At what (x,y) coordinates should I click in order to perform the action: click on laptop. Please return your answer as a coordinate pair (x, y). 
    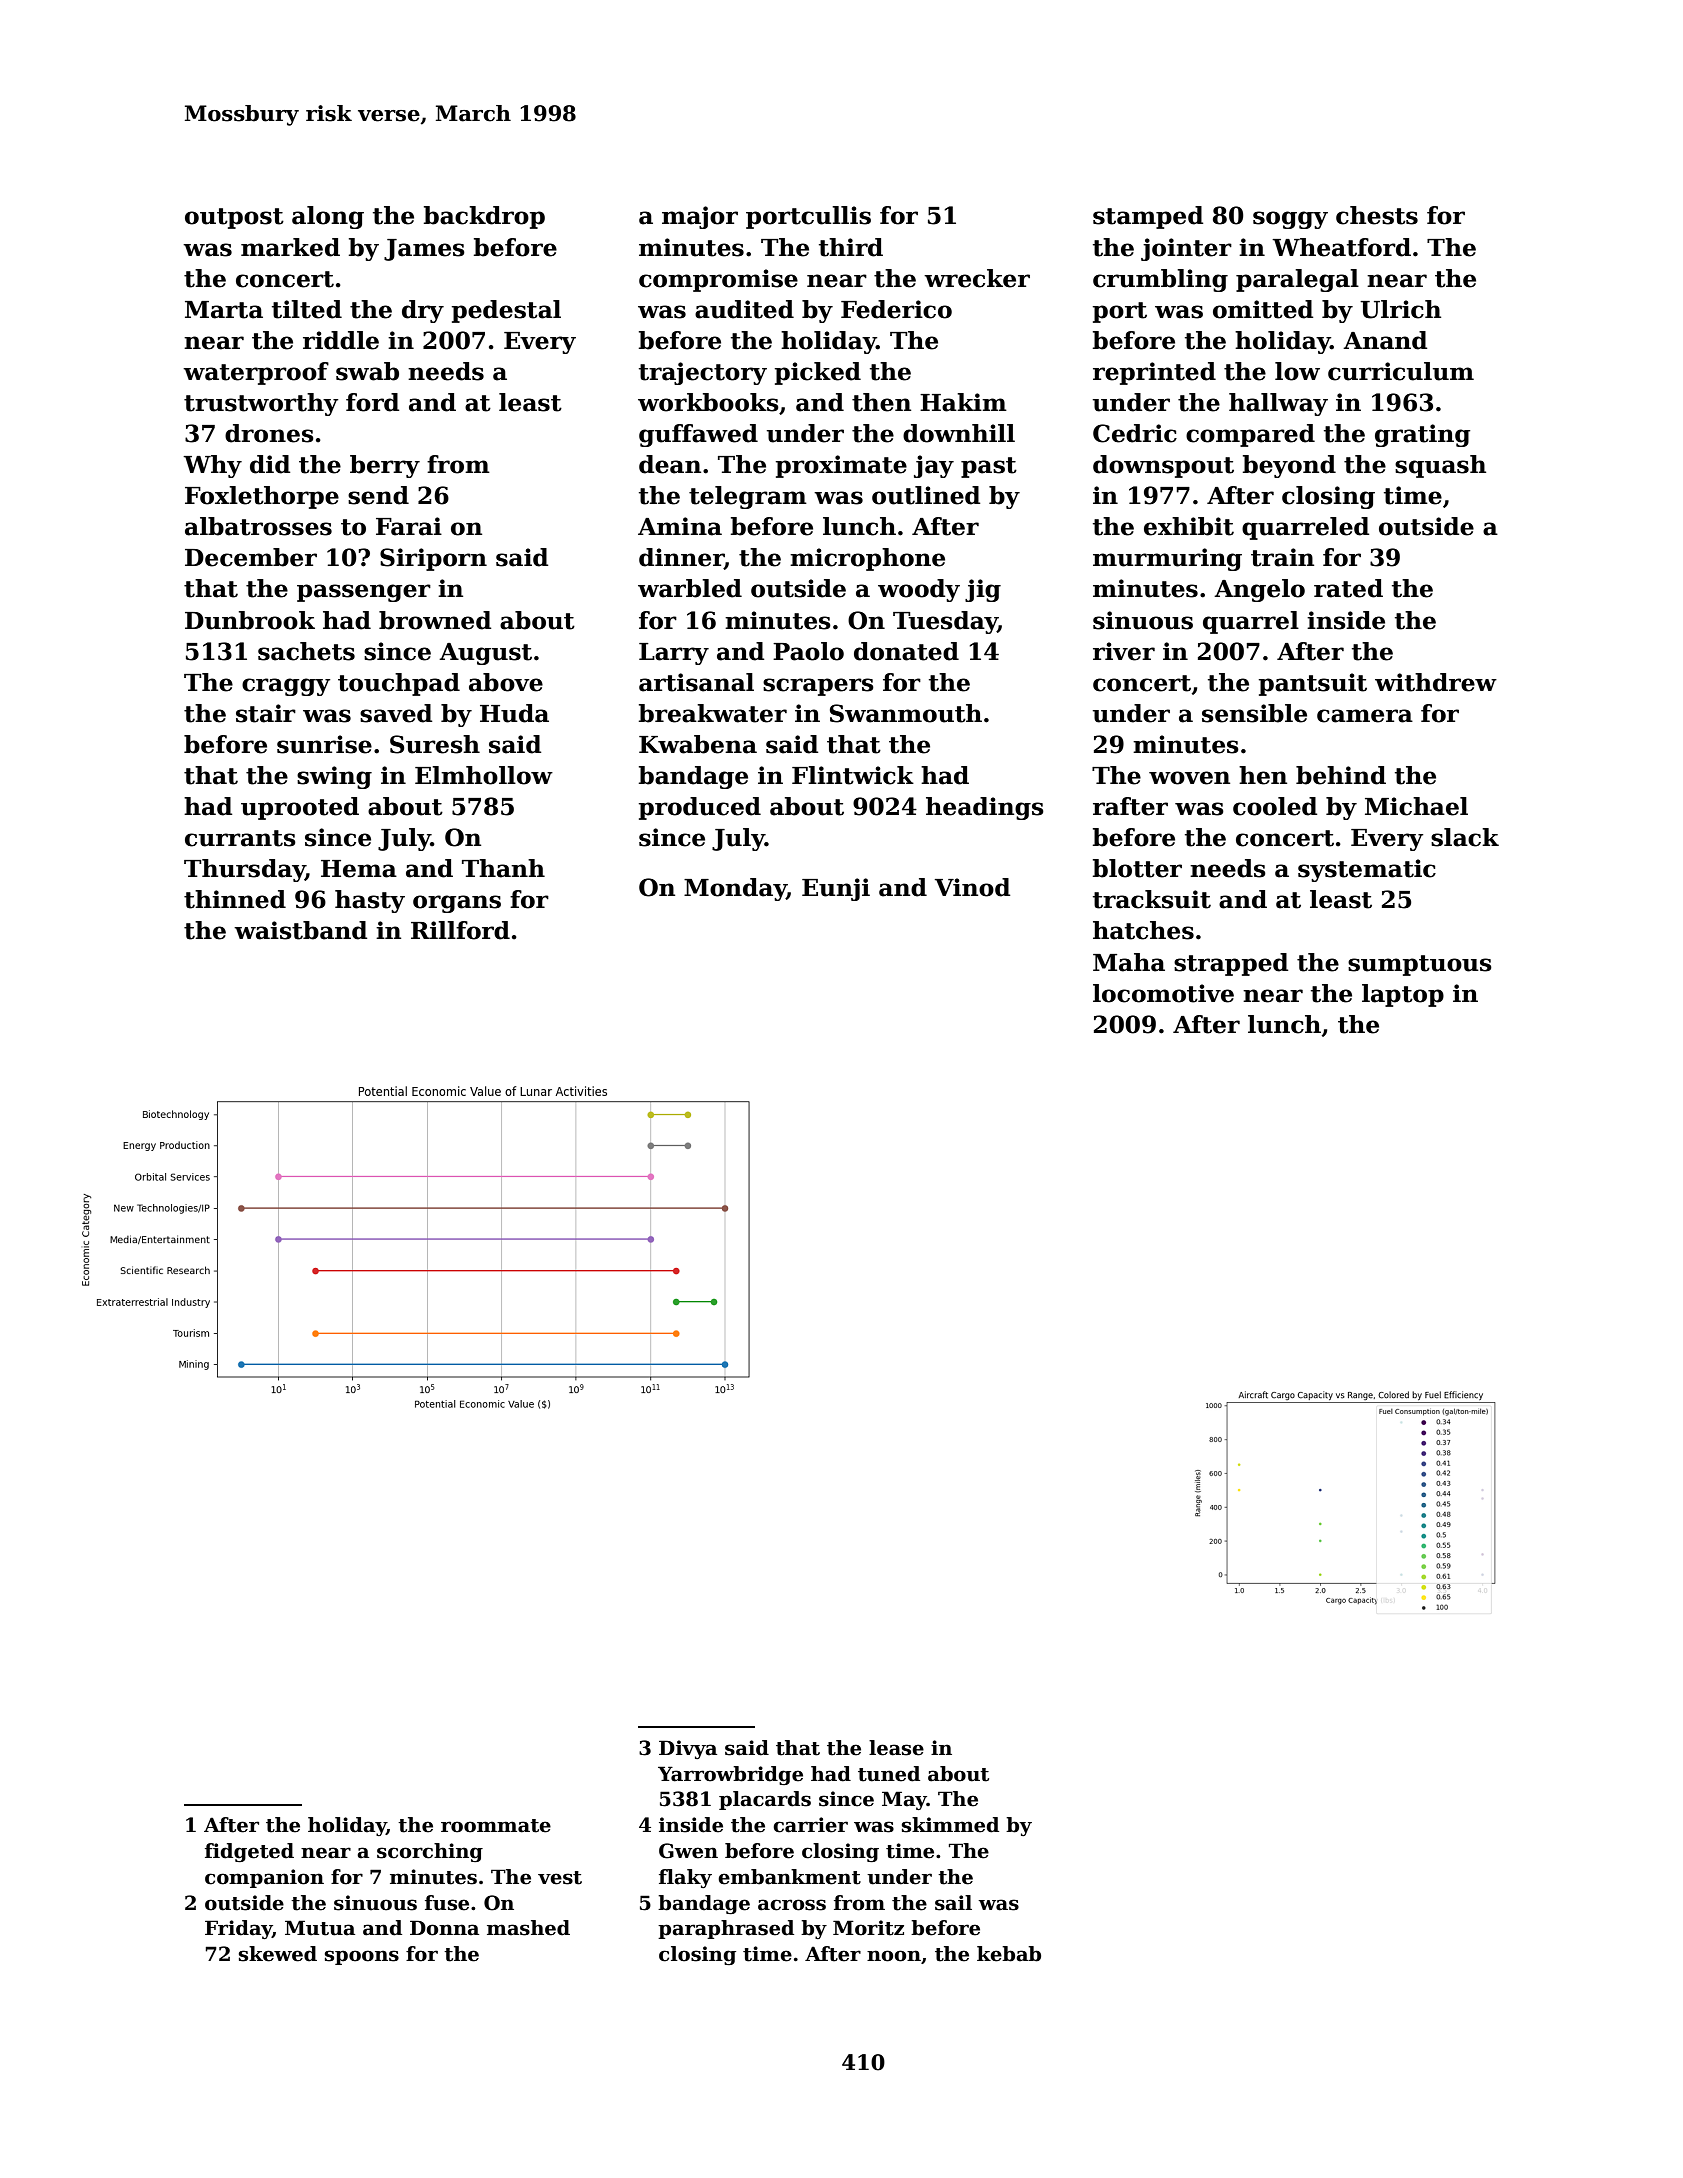
    Looking at the image, I should click on (1403, 995).
